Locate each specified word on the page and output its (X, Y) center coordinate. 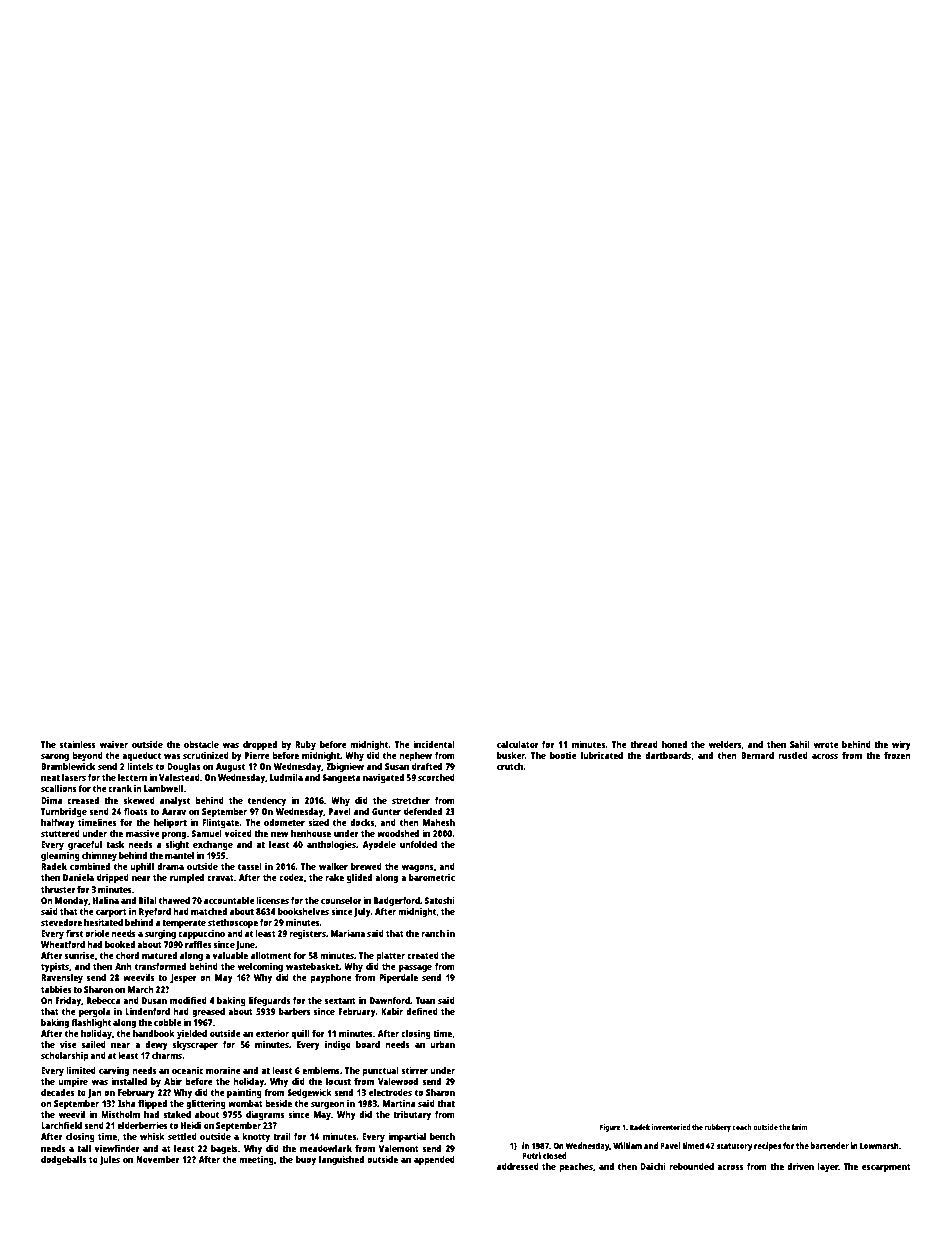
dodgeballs (63, 1160)
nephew (415, 756)
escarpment (886, 1168)
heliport (170, 823)
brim (800, 1127)
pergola (94, 1012)
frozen (897, 755)
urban (442, 1044)
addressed (518, 1166)
